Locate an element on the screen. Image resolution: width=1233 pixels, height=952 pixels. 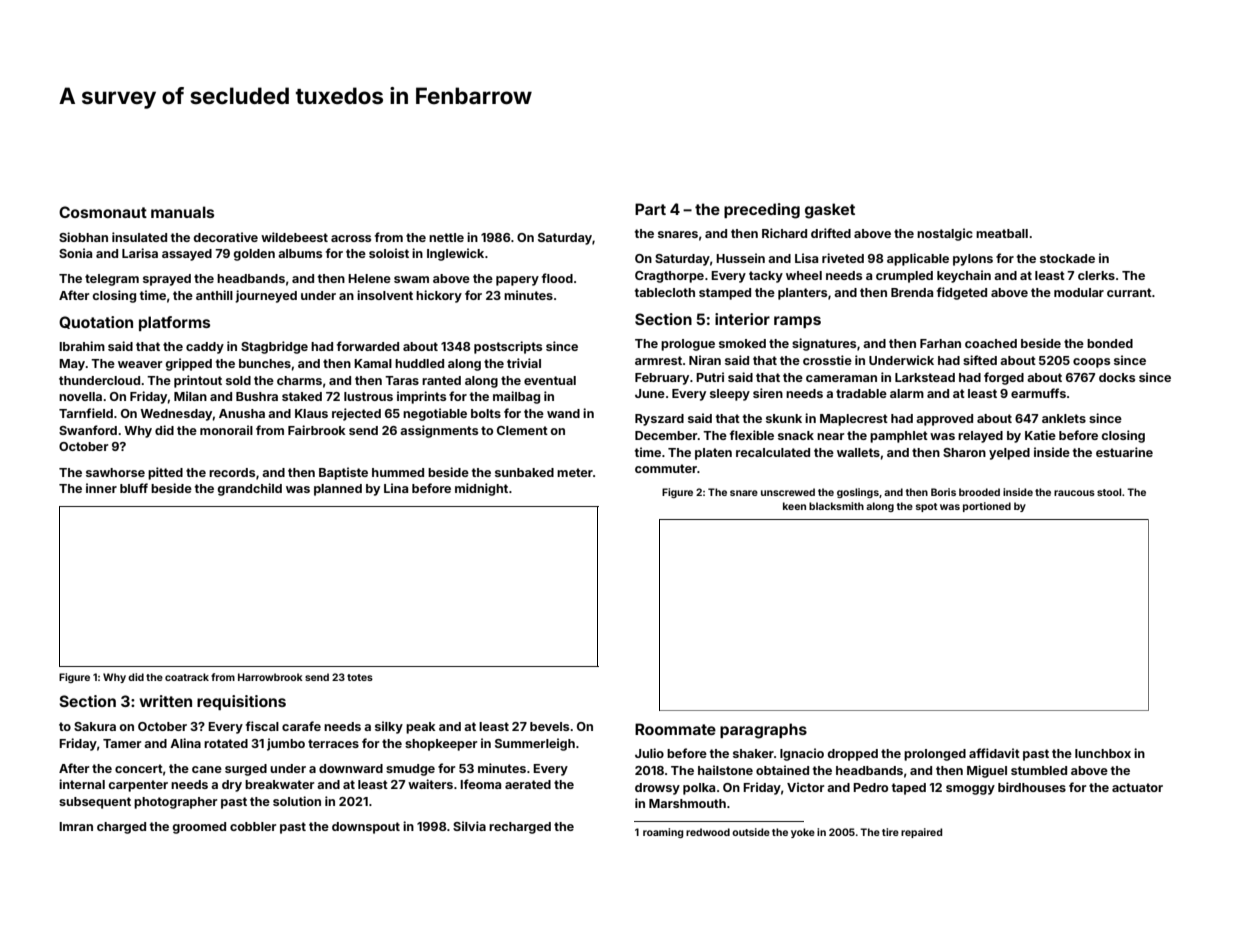
postscripts is located at coordinates (508, 347).
